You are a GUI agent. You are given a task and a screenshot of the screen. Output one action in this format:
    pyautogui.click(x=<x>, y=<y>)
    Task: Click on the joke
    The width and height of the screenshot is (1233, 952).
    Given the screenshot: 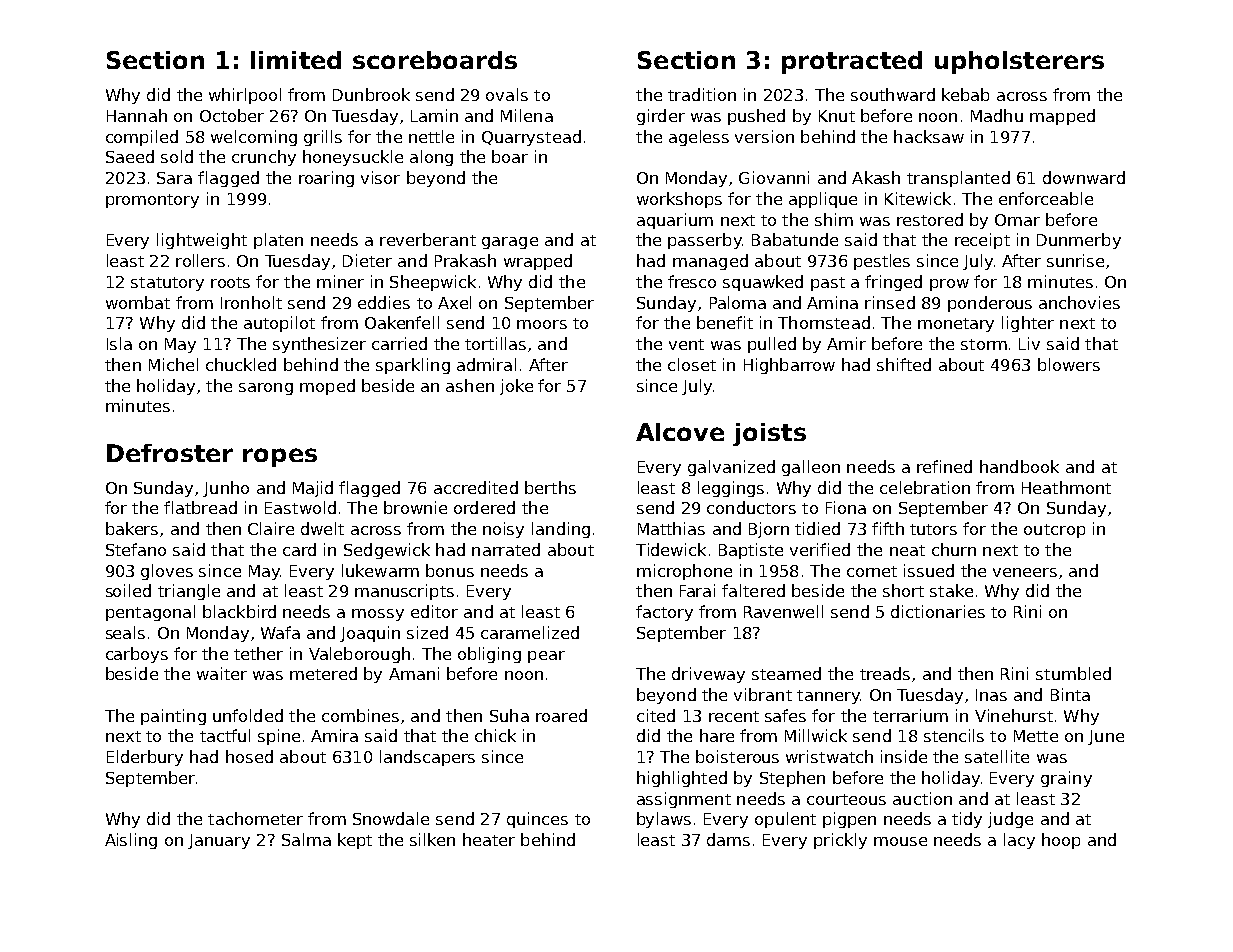 What is the action you would take?
    pyautogui.click(x=516, y=387)
